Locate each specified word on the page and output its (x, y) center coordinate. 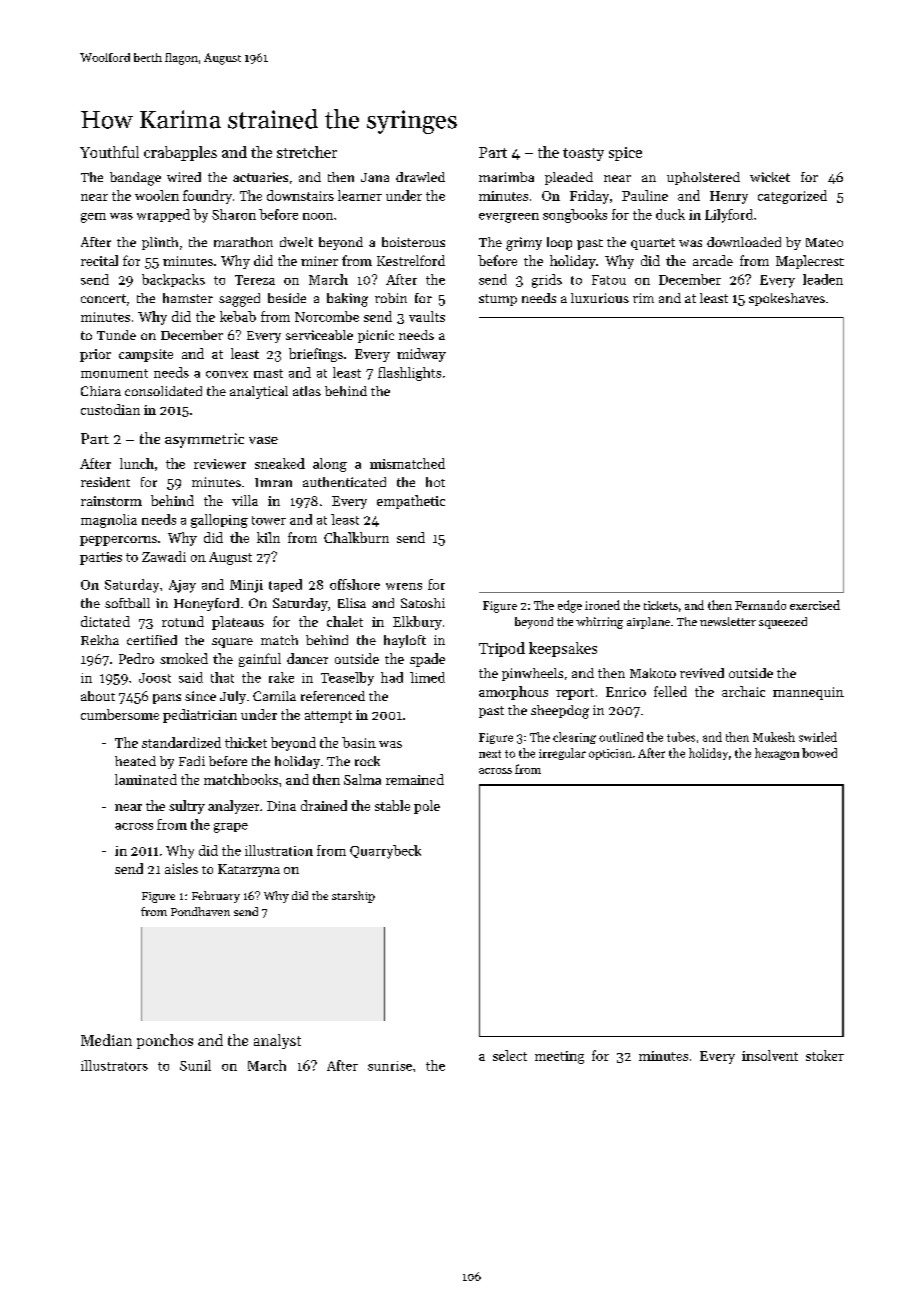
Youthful (109, 152)
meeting (559, 1057)
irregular (562, 754)
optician (610, 754)
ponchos (165, 1041)
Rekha (100, 640)
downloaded (744, 242)
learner (360, 195)
